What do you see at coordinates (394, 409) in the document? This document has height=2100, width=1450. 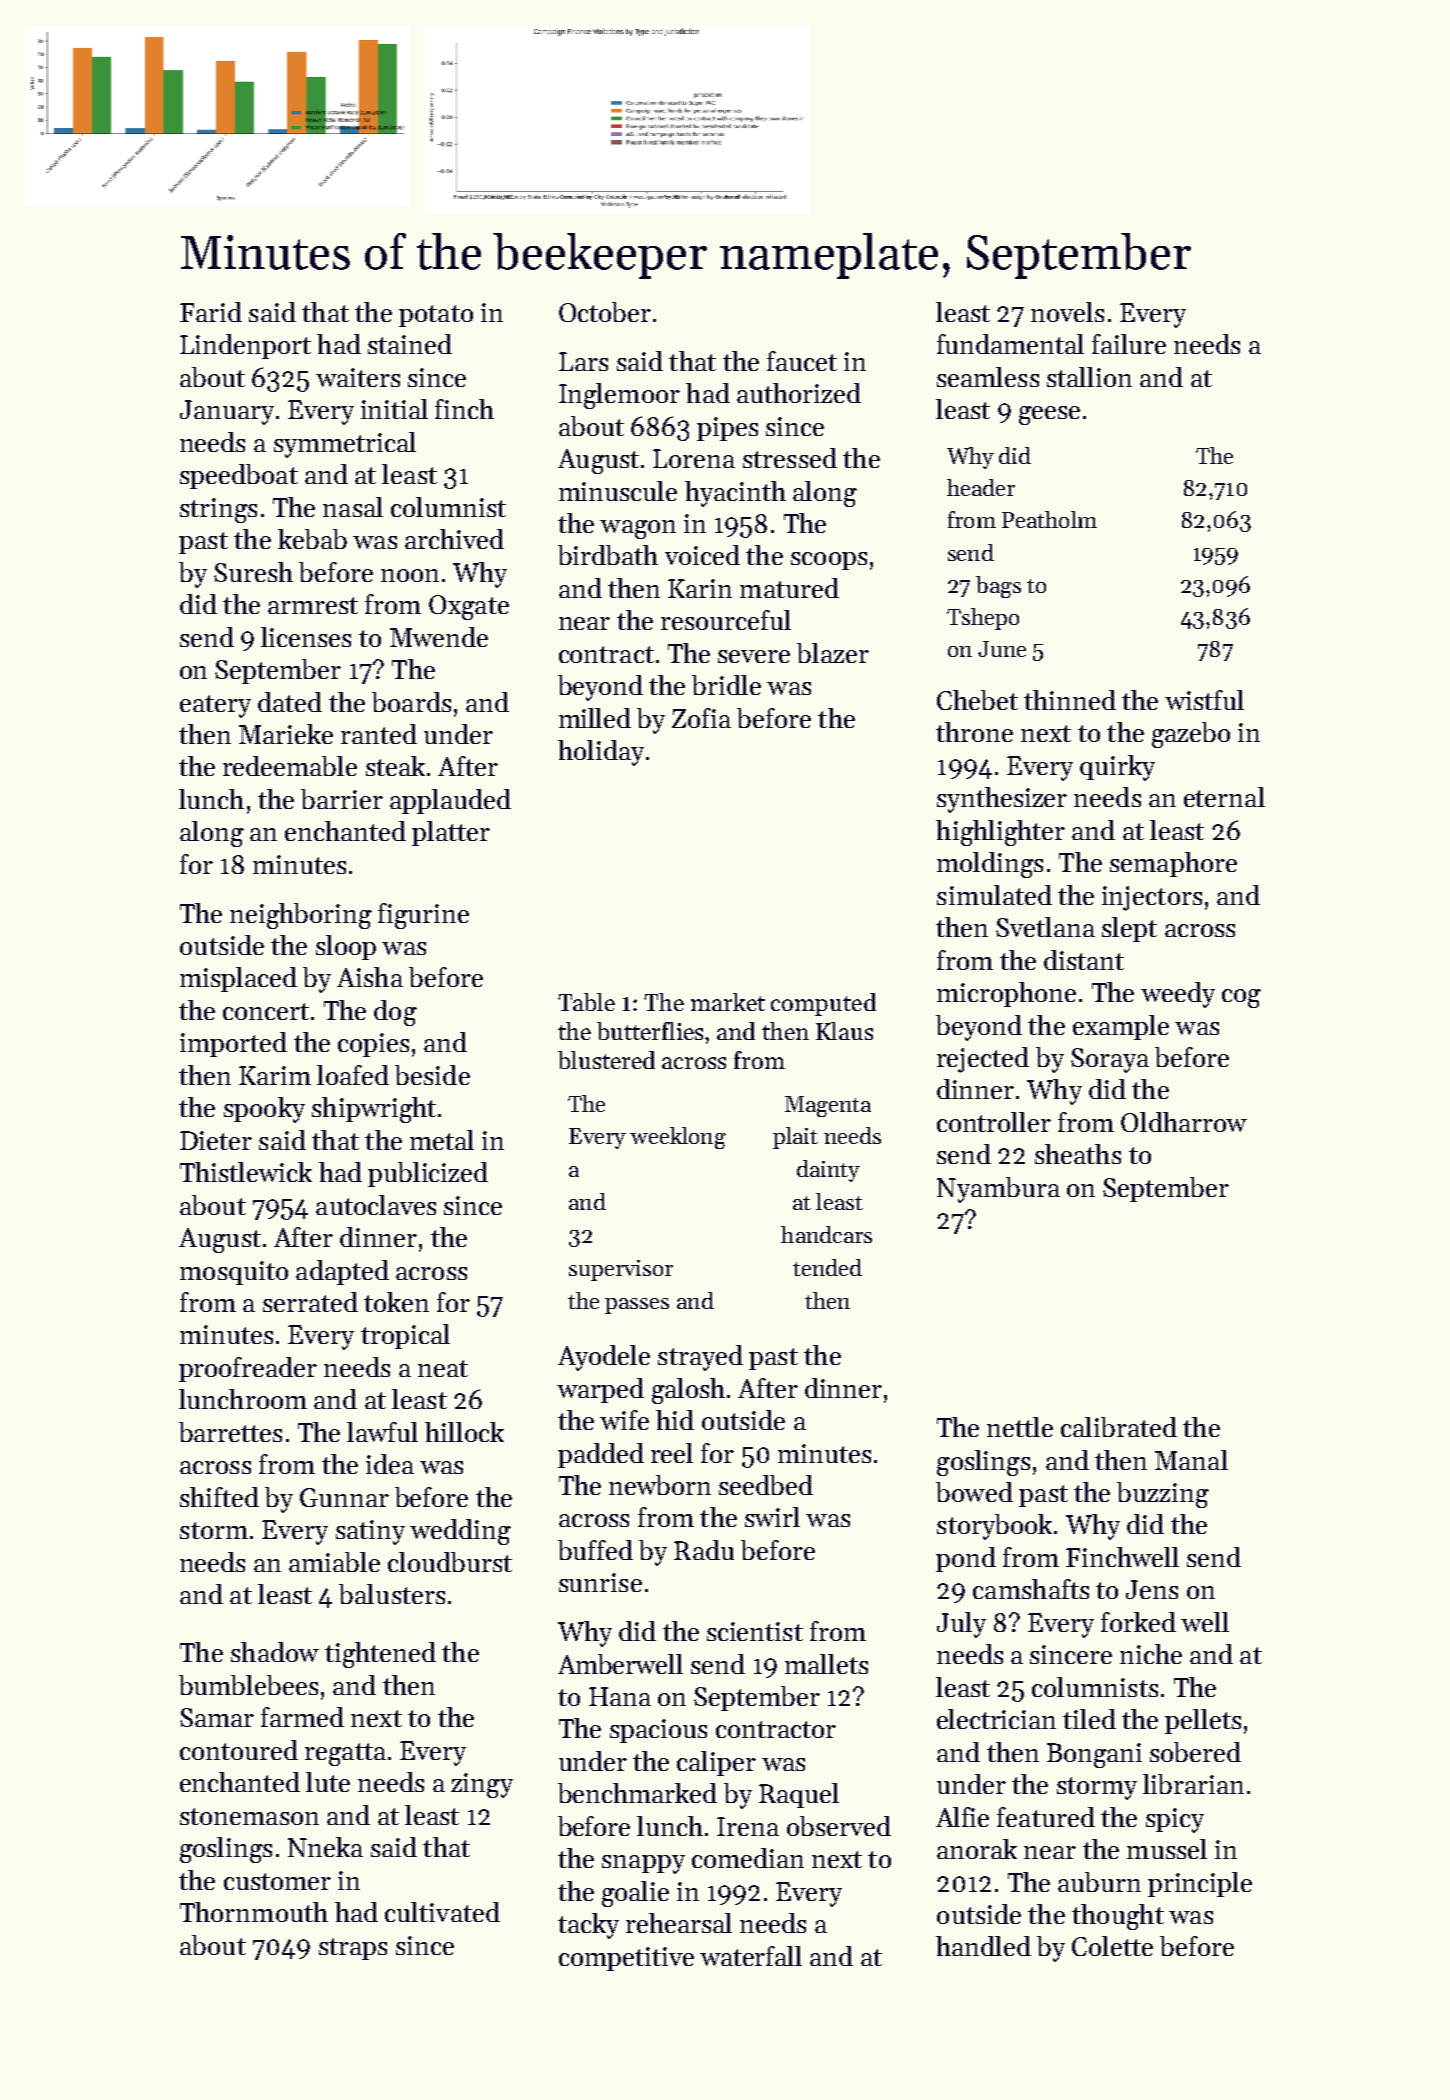 I see `initial` at bounding box center [394, 409].
